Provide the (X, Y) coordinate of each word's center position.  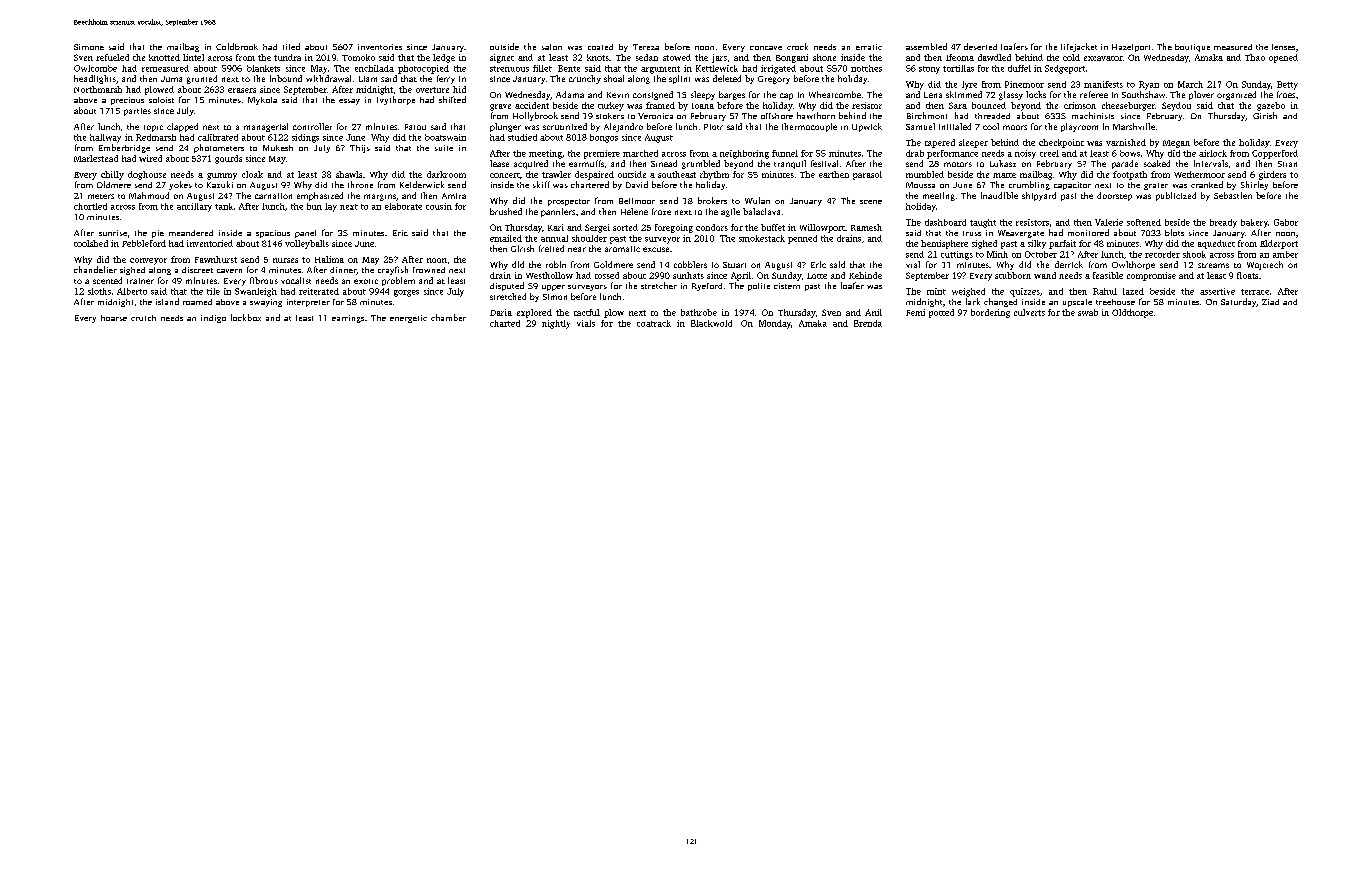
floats (1247, 275)
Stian (1287, 164)
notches (866, 68)
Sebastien (1233, 195)
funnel (785, 153)
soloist (161, 100)
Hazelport (1131, 48)
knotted (164, 57)
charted (505, 323)
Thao (1255, 57)
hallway (105, 138)
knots (598, 57)
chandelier (95, 269)
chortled (90, 206)
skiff (541, 184)
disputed (507, 286)
